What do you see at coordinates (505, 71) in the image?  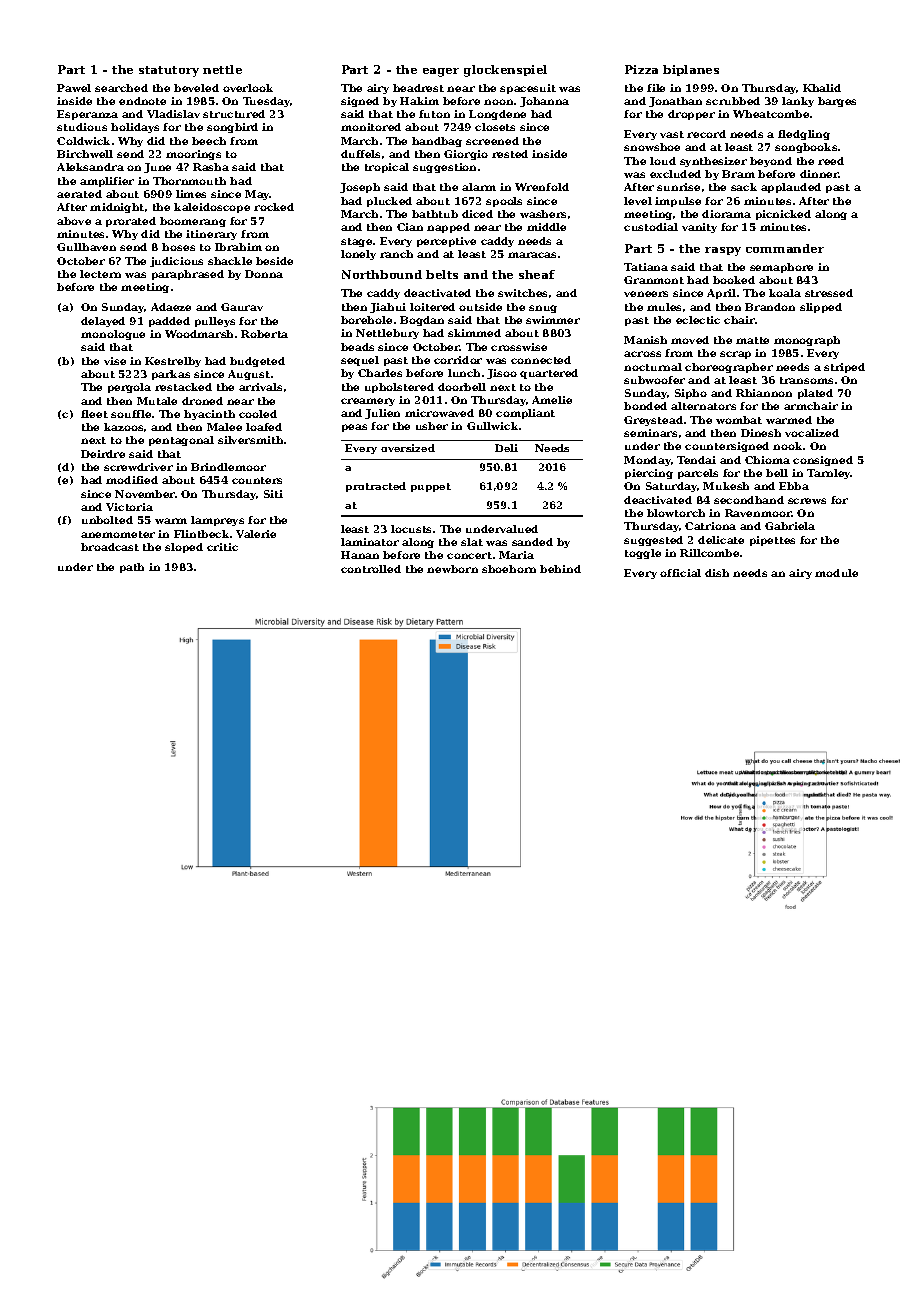 I see `glockenspiel` at bounding box center [505, 71].
